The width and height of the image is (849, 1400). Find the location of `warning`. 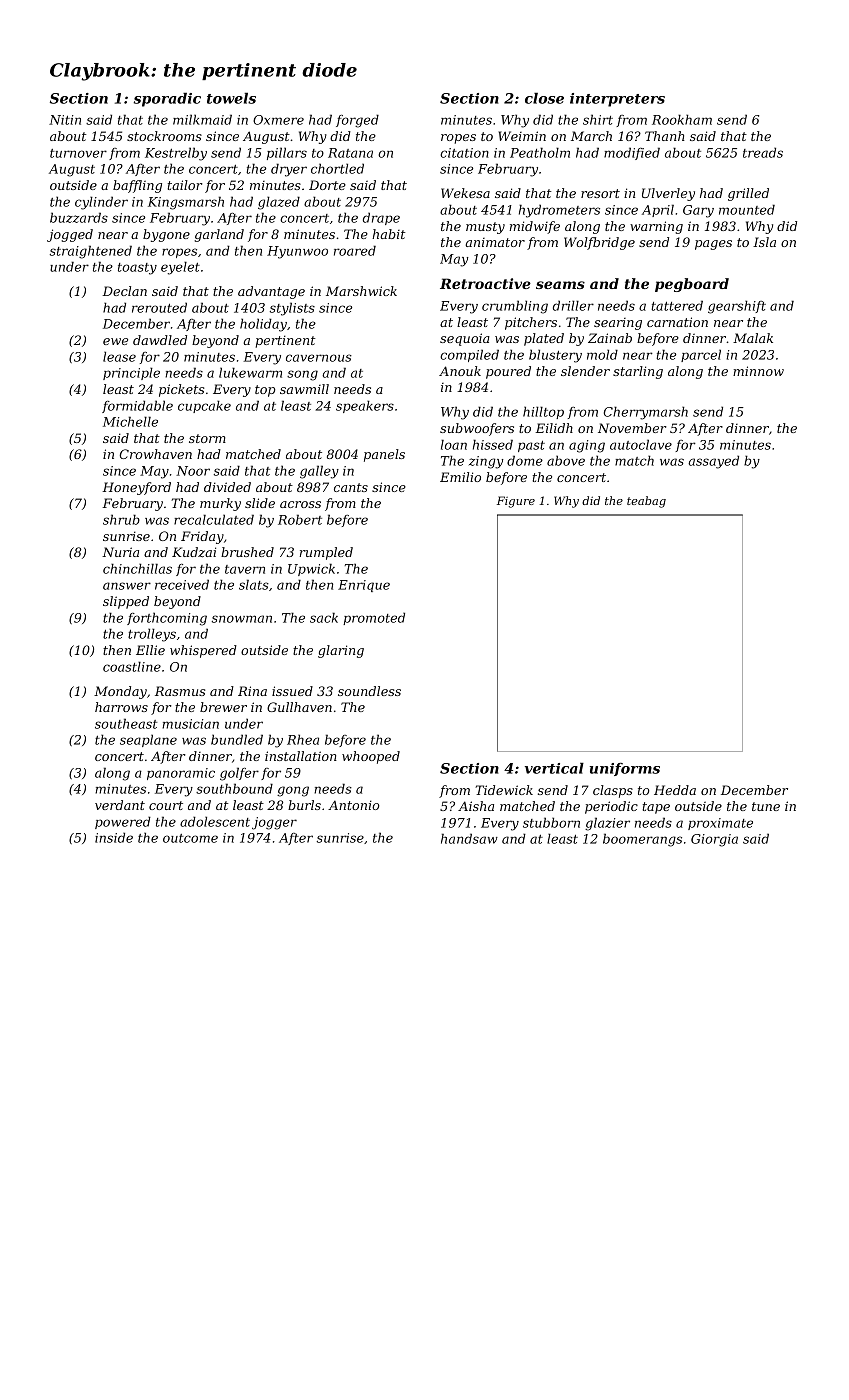

warning is located at coordinates (656, 227).
